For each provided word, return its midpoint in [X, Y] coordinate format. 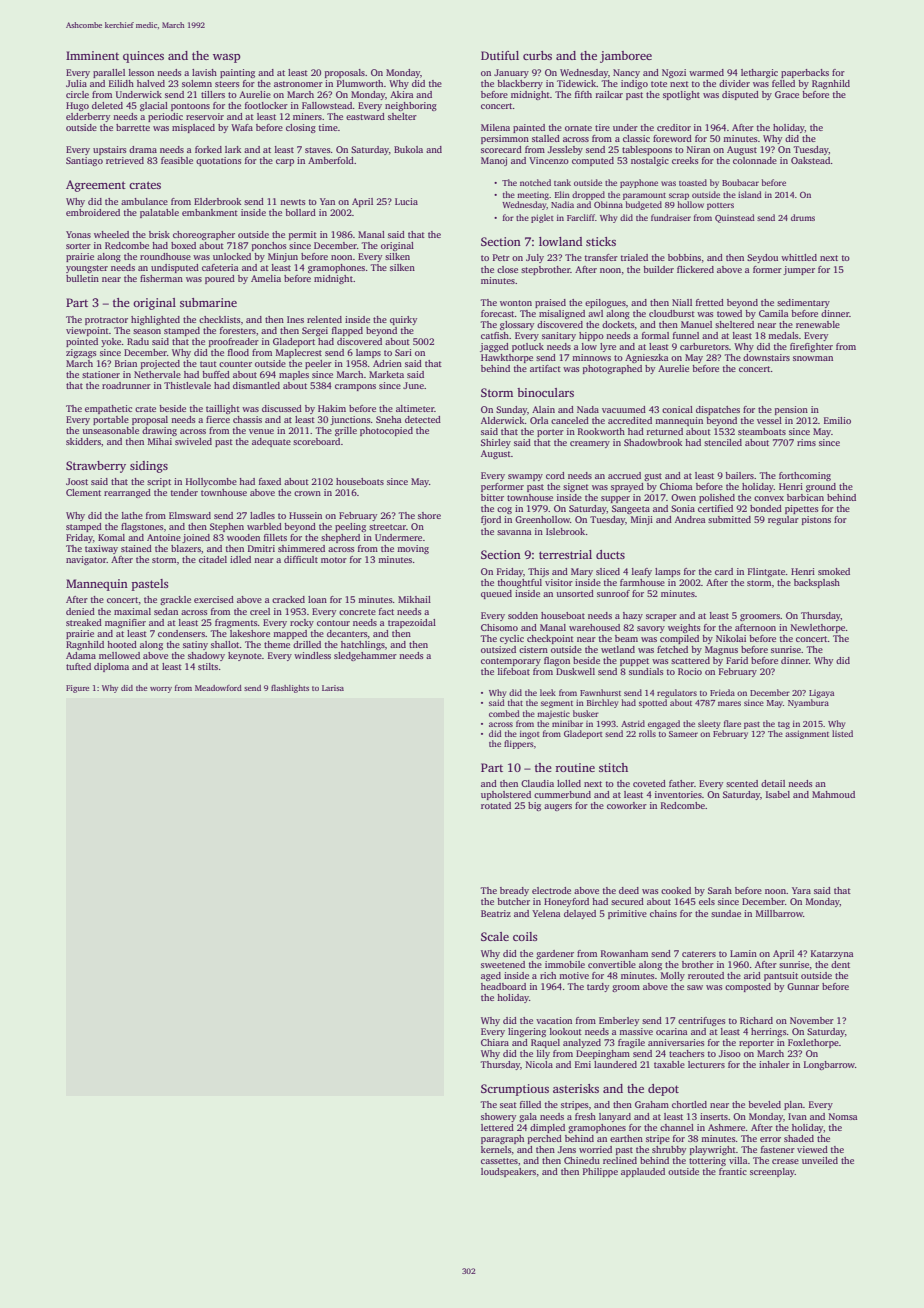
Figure [77, 689]
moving [413, 549]
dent [840, 964]
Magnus [721, 650]
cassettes [499, 1161]
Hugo [77, 106]
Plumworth [360, 83]
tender [184, 492]
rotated [496, 805]
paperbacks [805, 73]
